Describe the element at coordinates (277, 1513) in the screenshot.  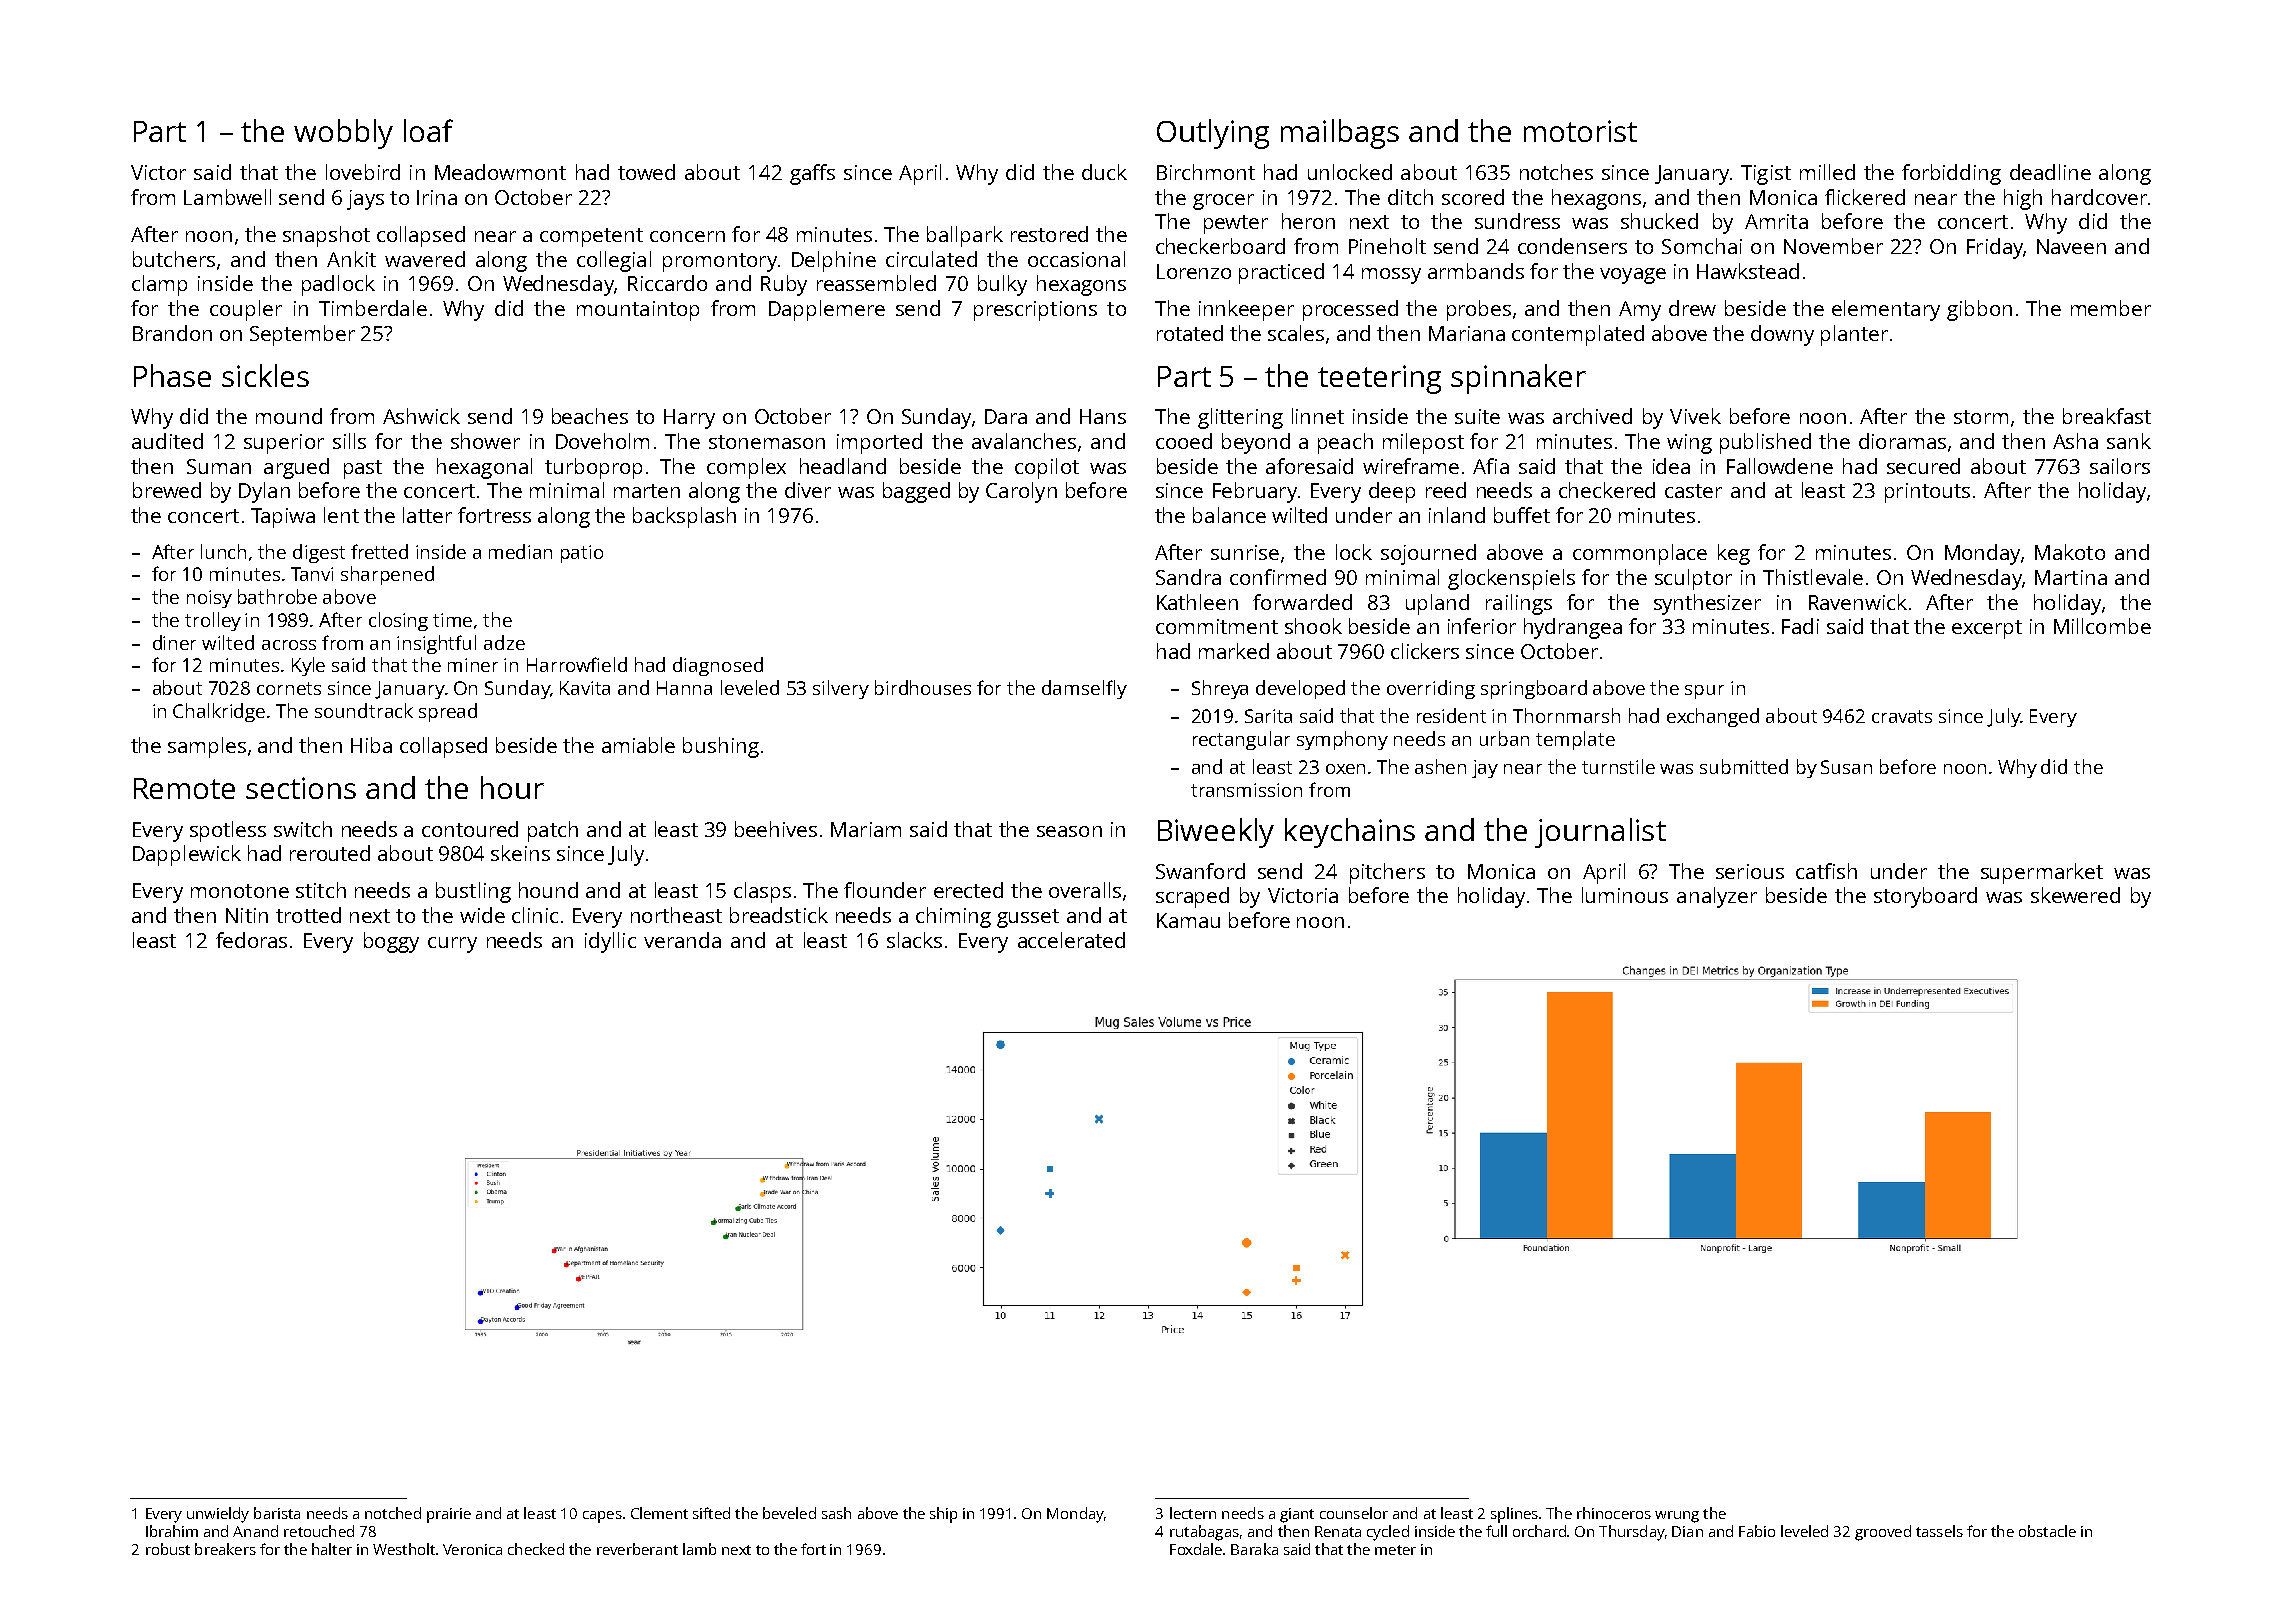
I see `barista` at that location.
